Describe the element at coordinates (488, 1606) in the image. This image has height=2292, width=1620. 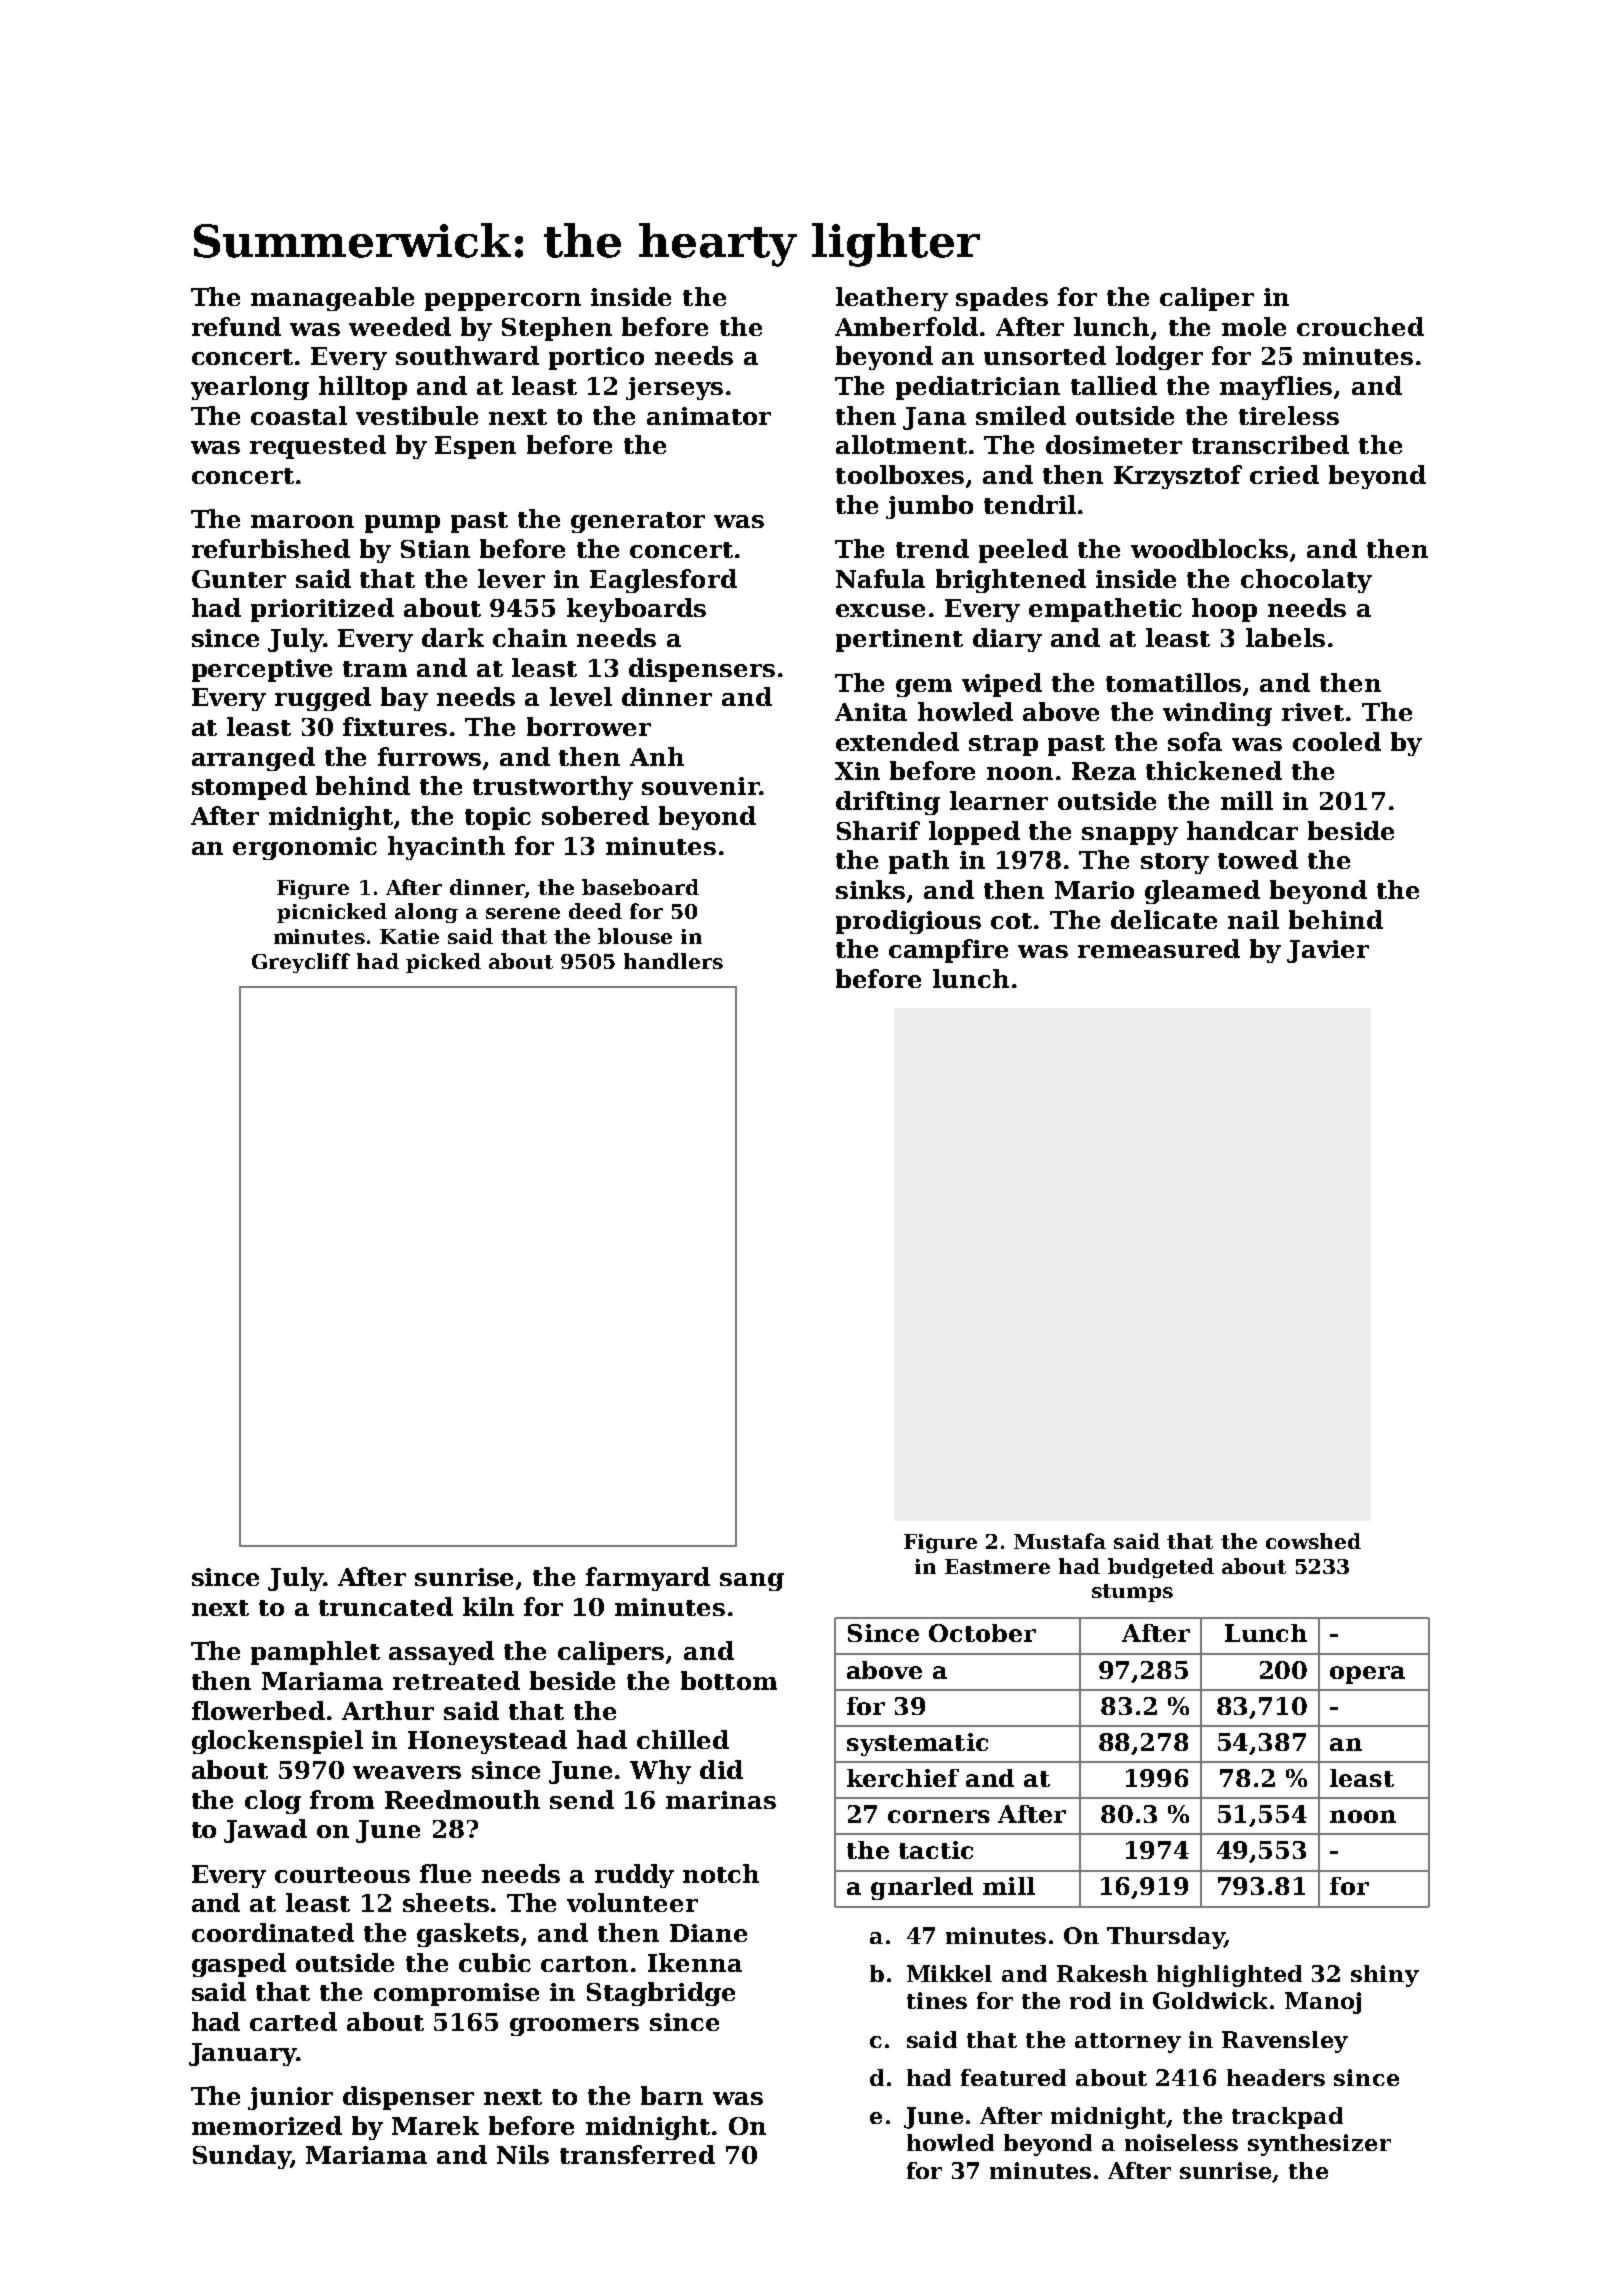
I see `kiln` at that location.
